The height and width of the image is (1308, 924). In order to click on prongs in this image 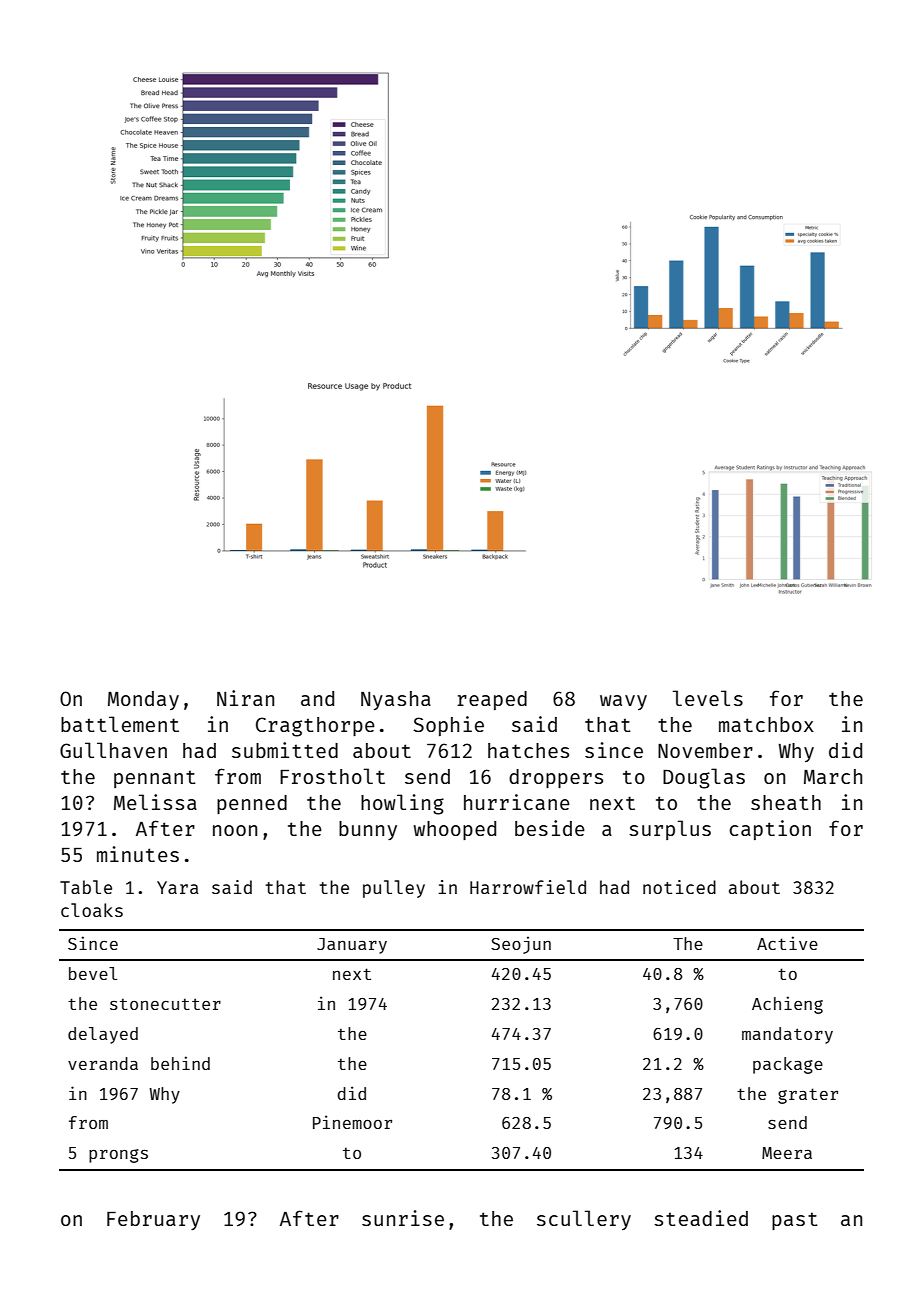, I will do `click(118, 1156)`.
